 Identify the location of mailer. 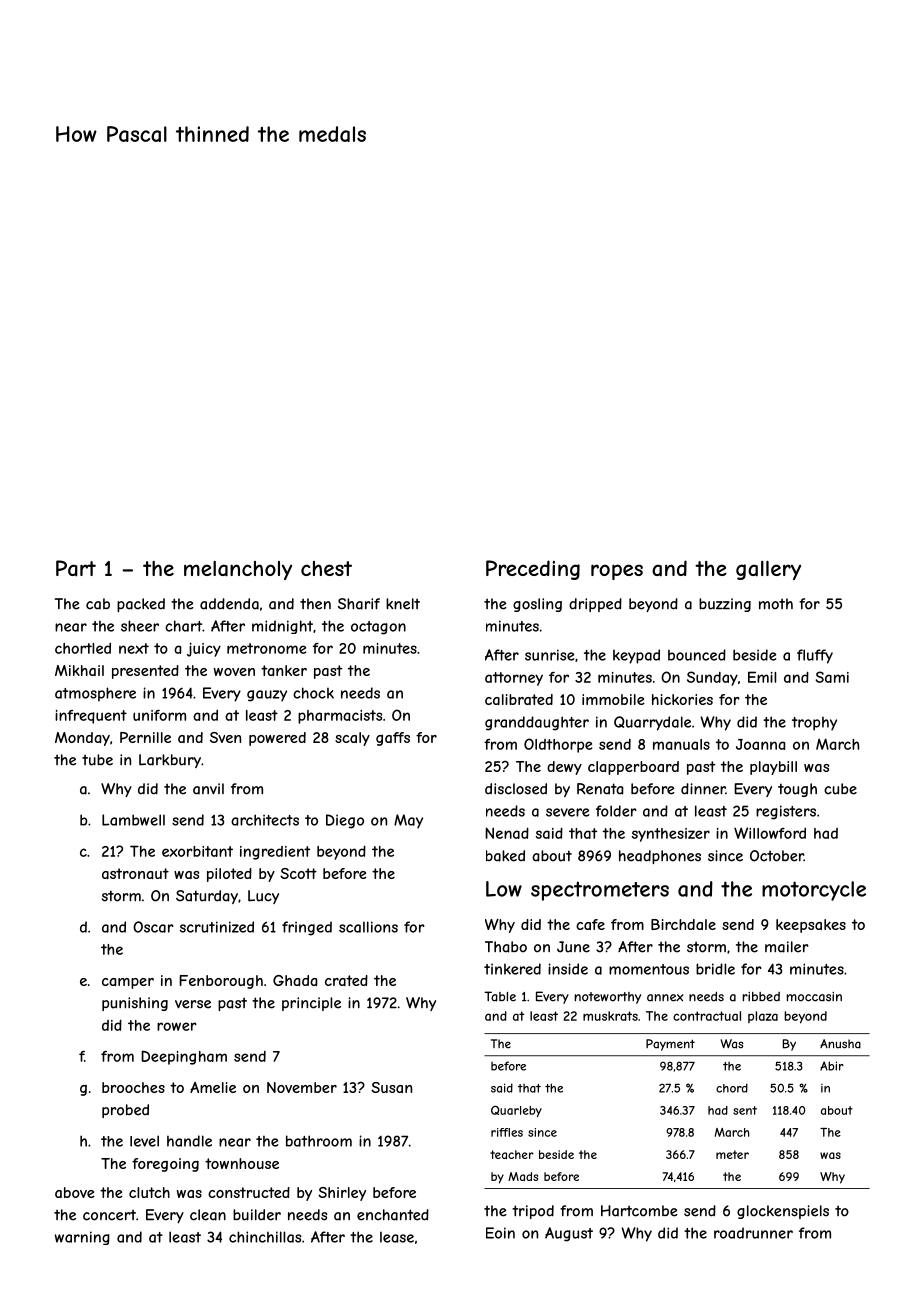
(787, 947).
